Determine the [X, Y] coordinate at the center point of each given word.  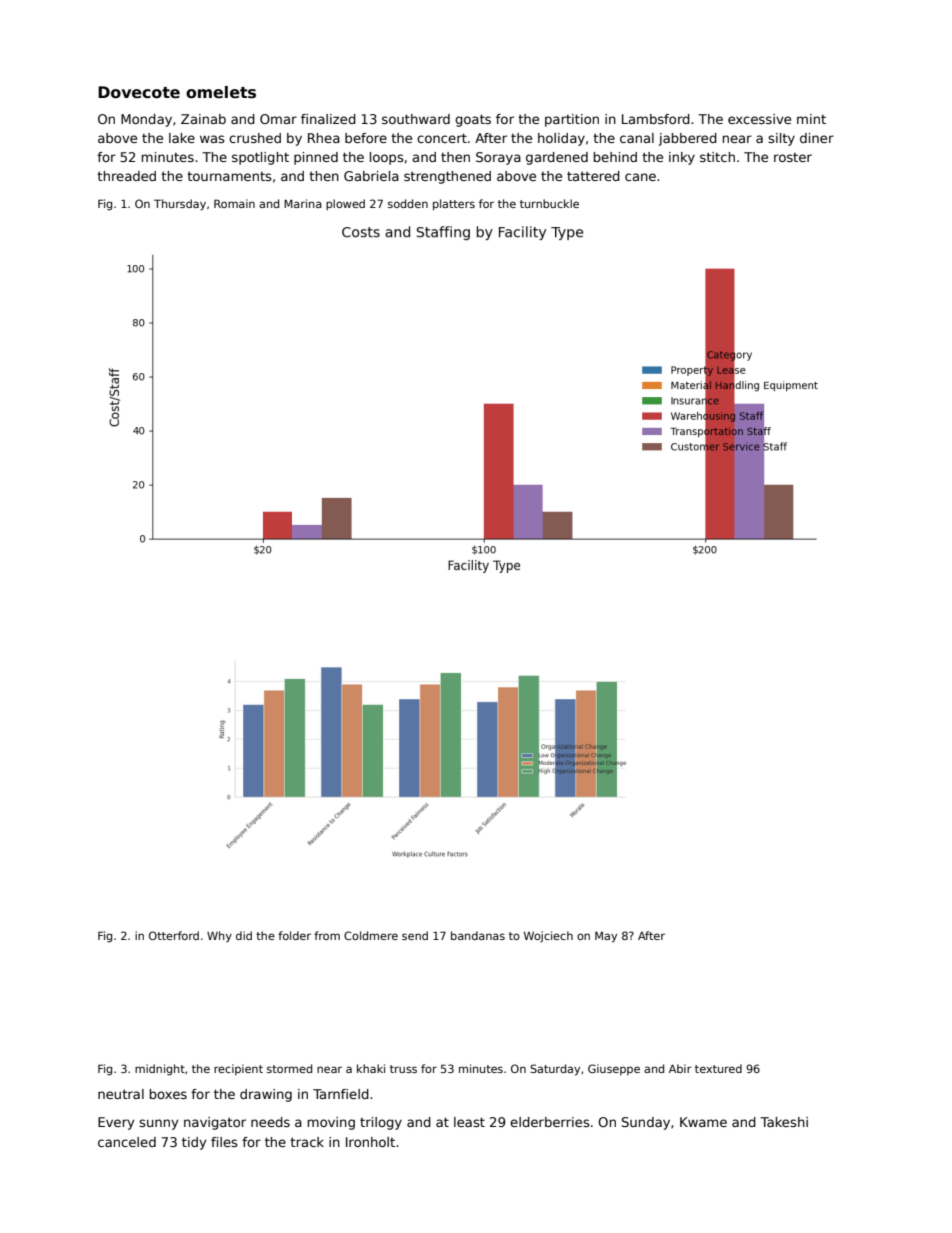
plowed [345, 204]
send [415, 935]
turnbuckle [549, 203]
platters [454, 204]
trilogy [381, 1123]
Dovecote [139, 92]
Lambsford [656, 119]
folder [294, 935]
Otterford [174, 935]
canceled [127, 1142]
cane [640, 177]
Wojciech [548, 936]
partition [572, 120]
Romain [234, 203]
